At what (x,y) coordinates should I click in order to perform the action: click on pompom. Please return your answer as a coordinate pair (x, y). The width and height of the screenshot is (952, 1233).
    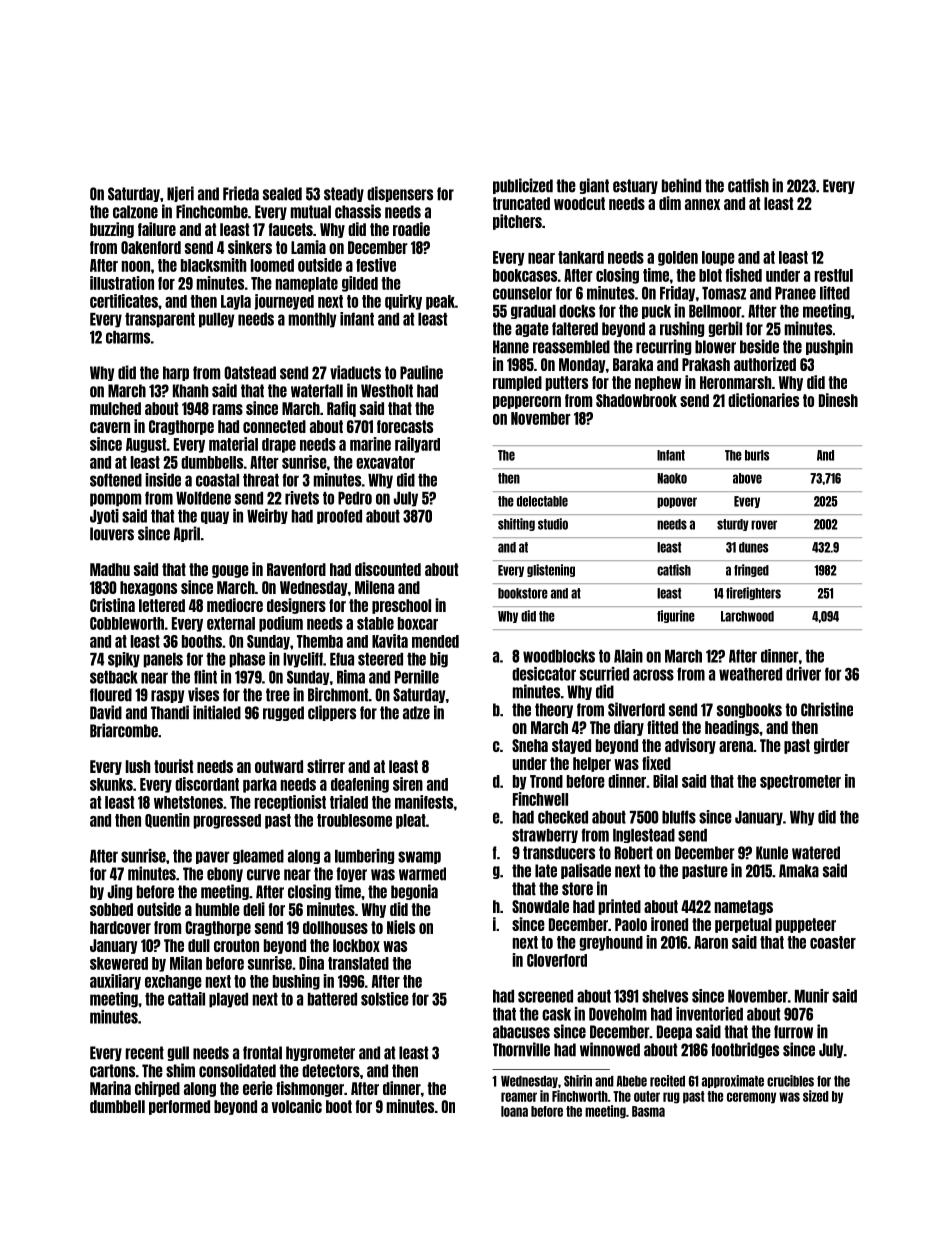
    Looking at the image, I should click on (115, 500).
